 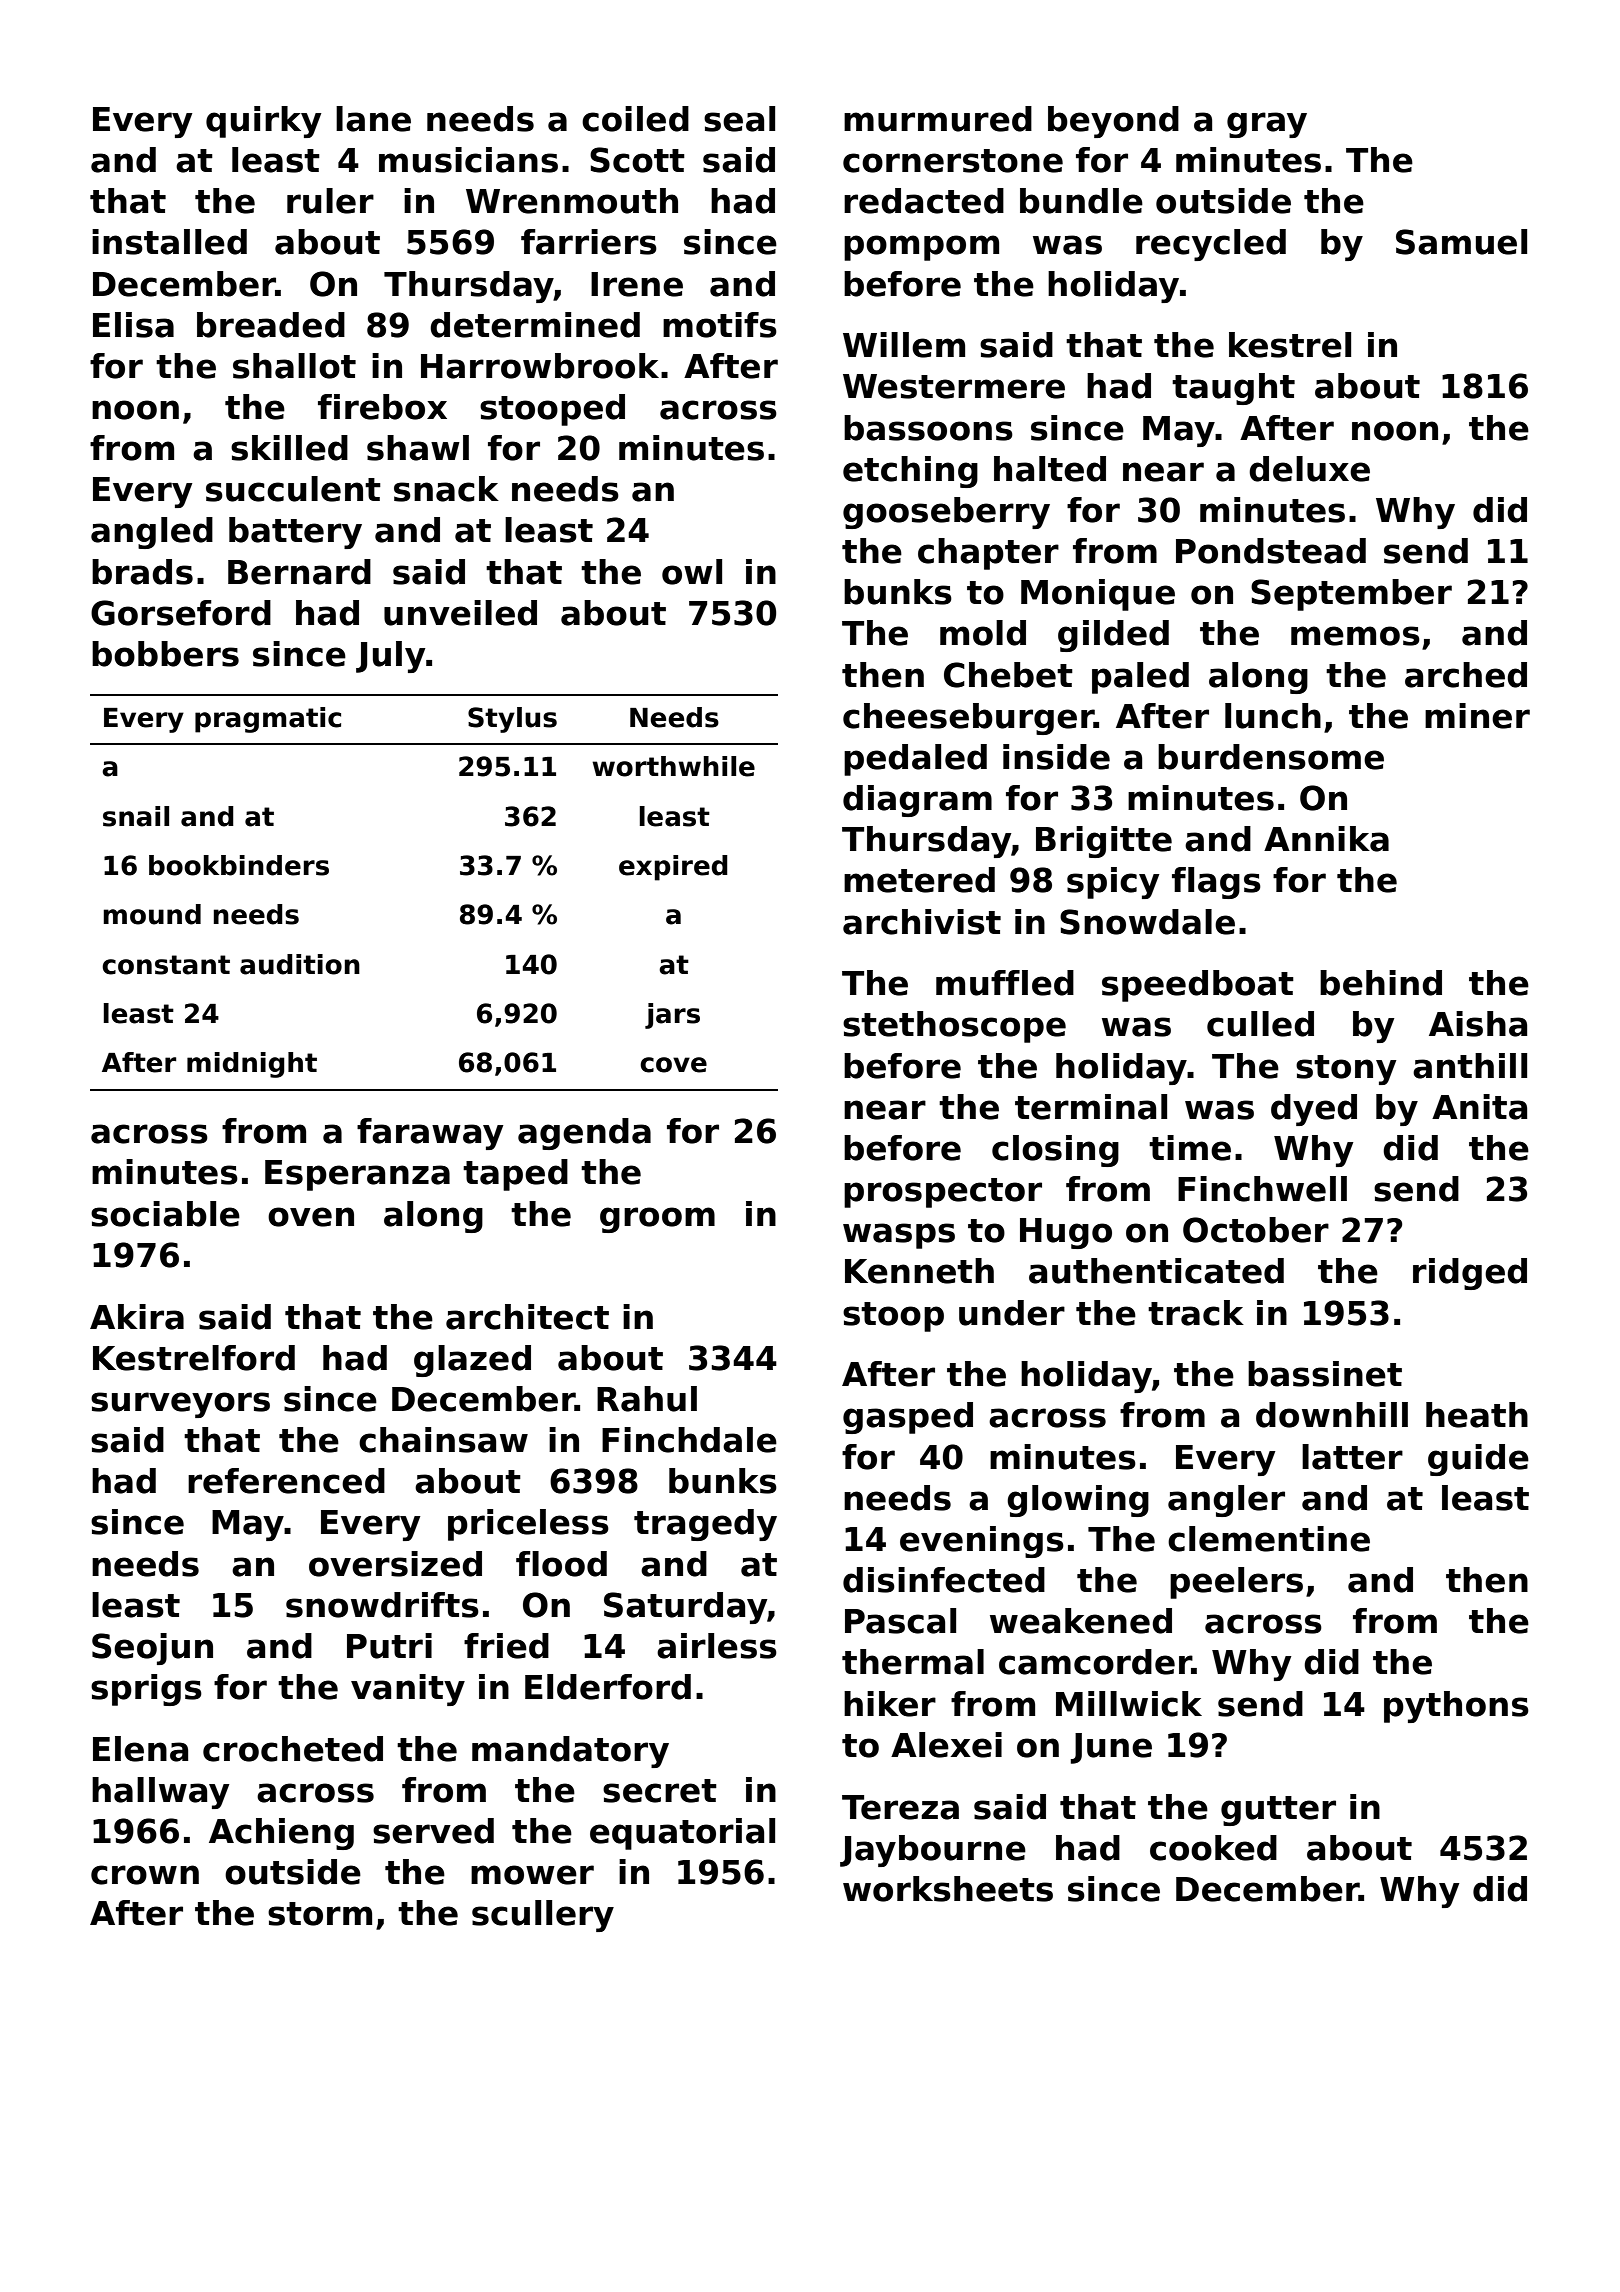 I want to click on quirky, so click(x=264, y=122).
